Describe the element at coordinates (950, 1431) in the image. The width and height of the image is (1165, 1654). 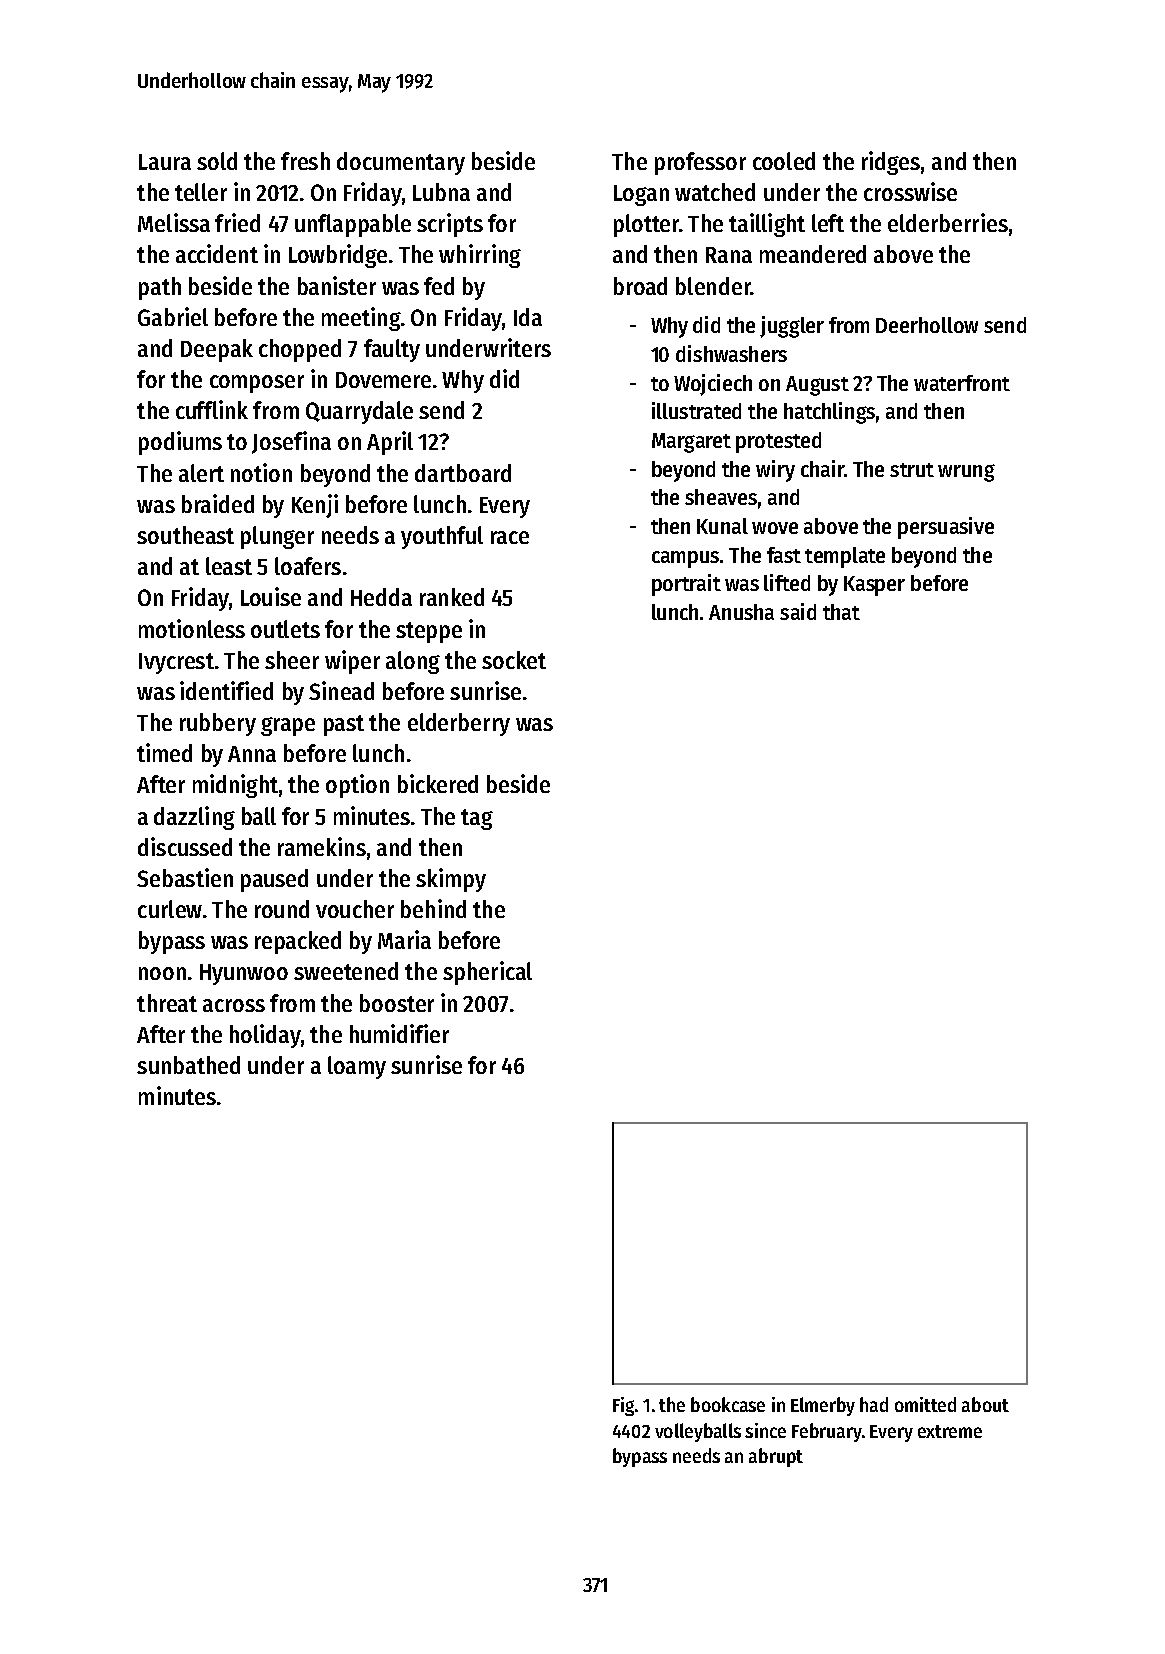
I see `extreme` at that location.
